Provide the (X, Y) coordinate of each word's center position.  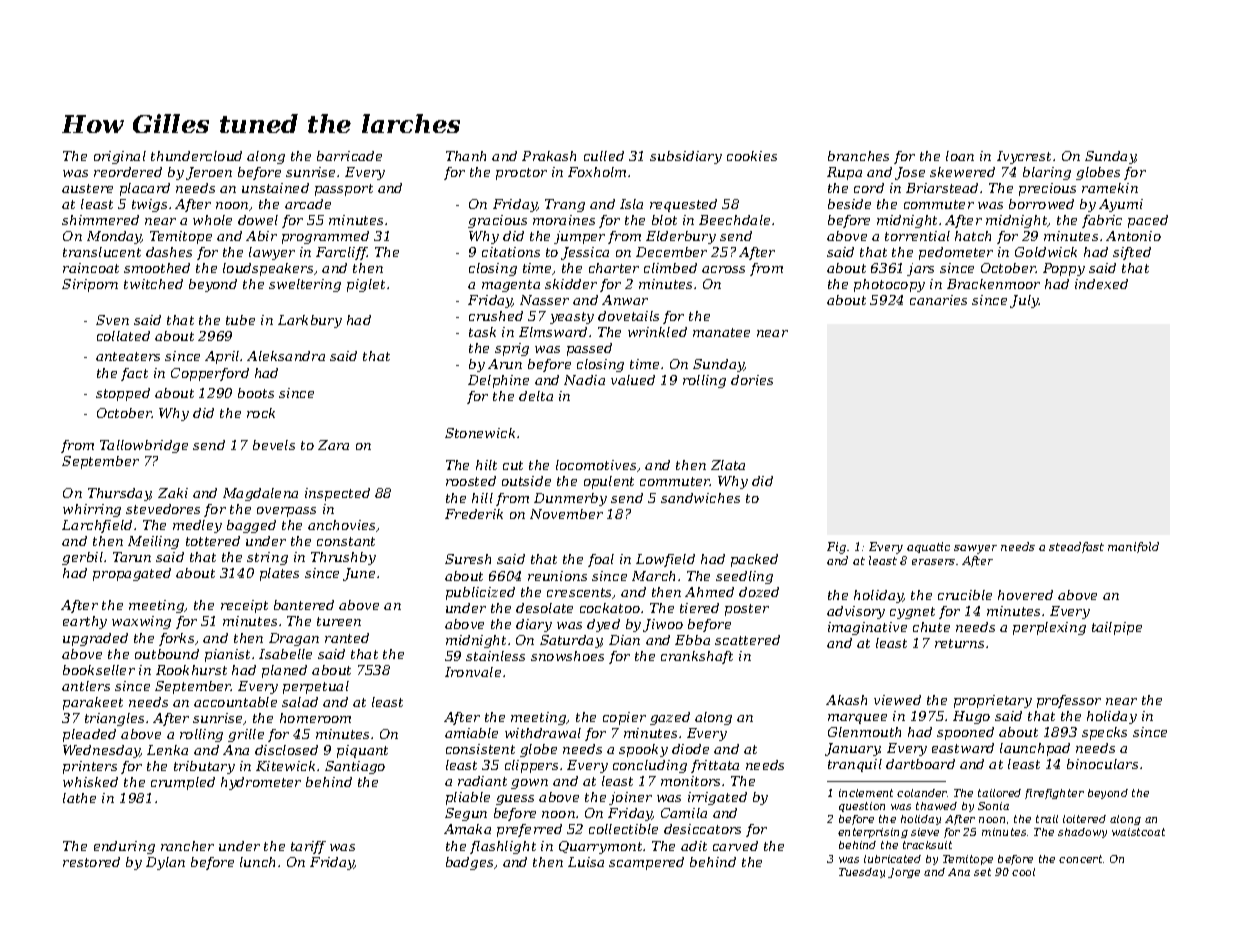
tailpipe (1117, 628)
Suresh (468, 559)
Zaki (173, 493)
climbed (670, 268)
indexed (1101, 284)
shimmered (100, 220)
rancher (187, 846)
